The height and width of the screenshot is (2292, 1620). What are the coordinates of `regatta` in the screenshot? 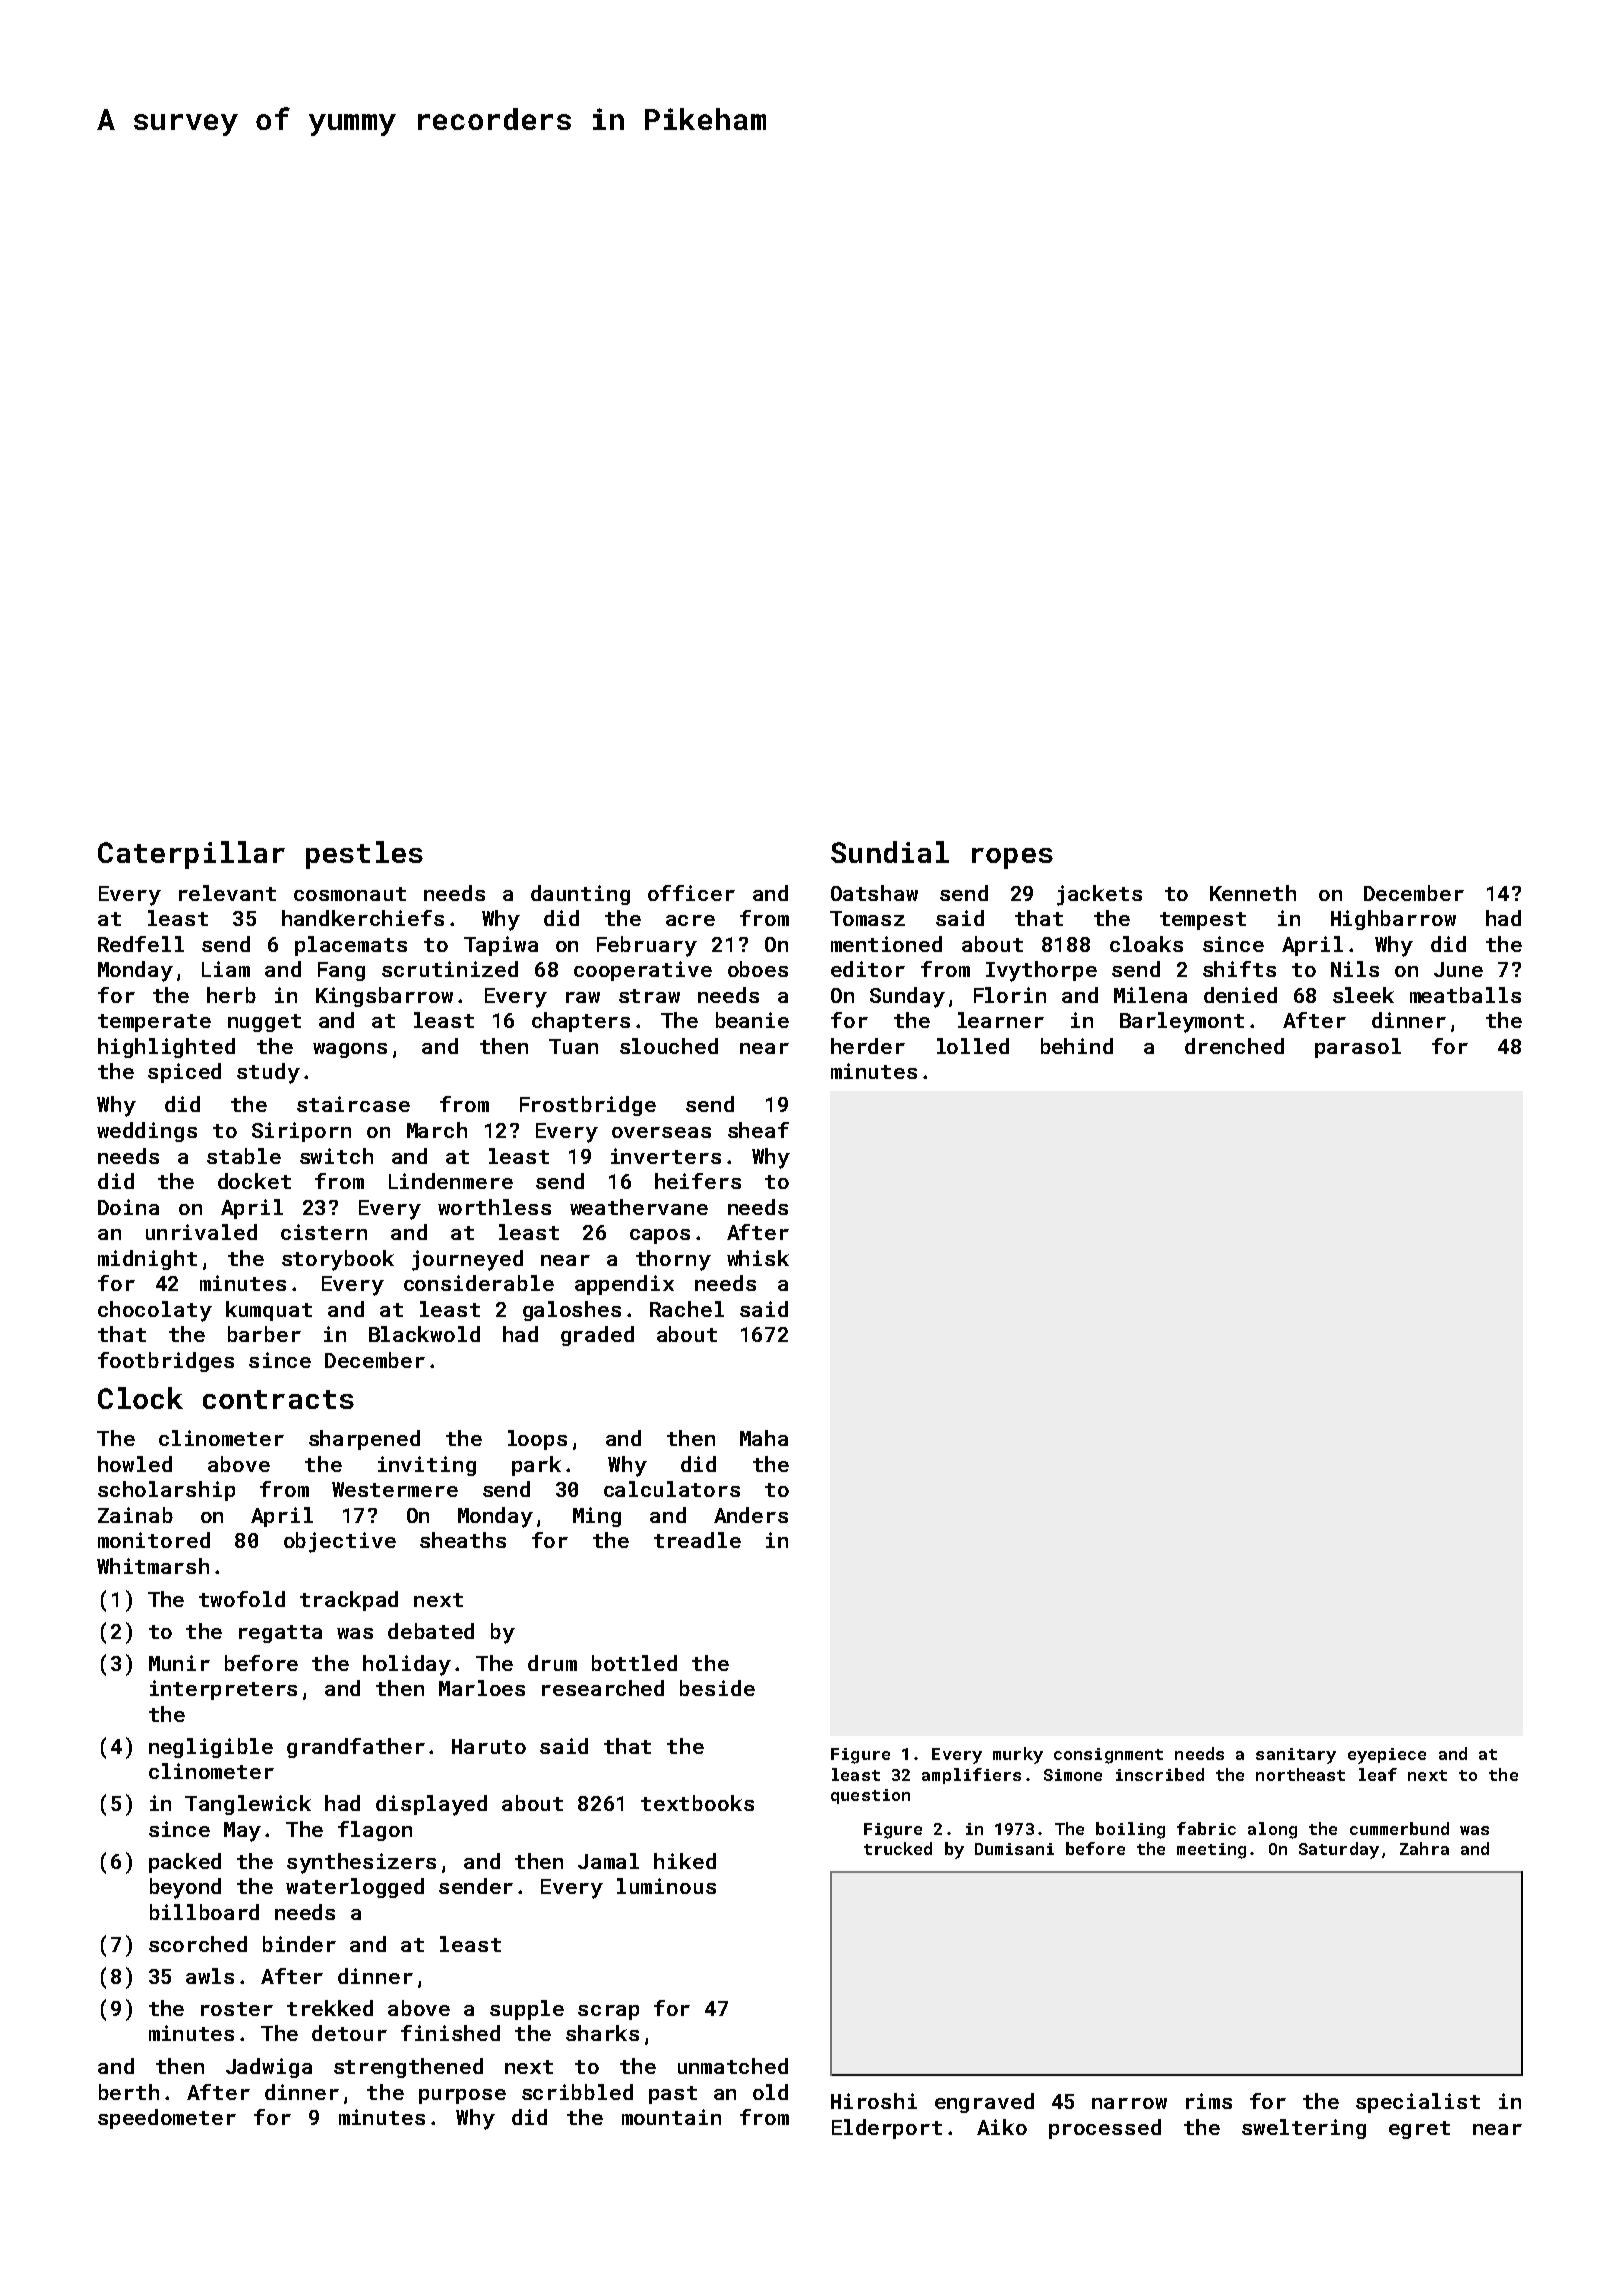 It's located at (280, 1634).
